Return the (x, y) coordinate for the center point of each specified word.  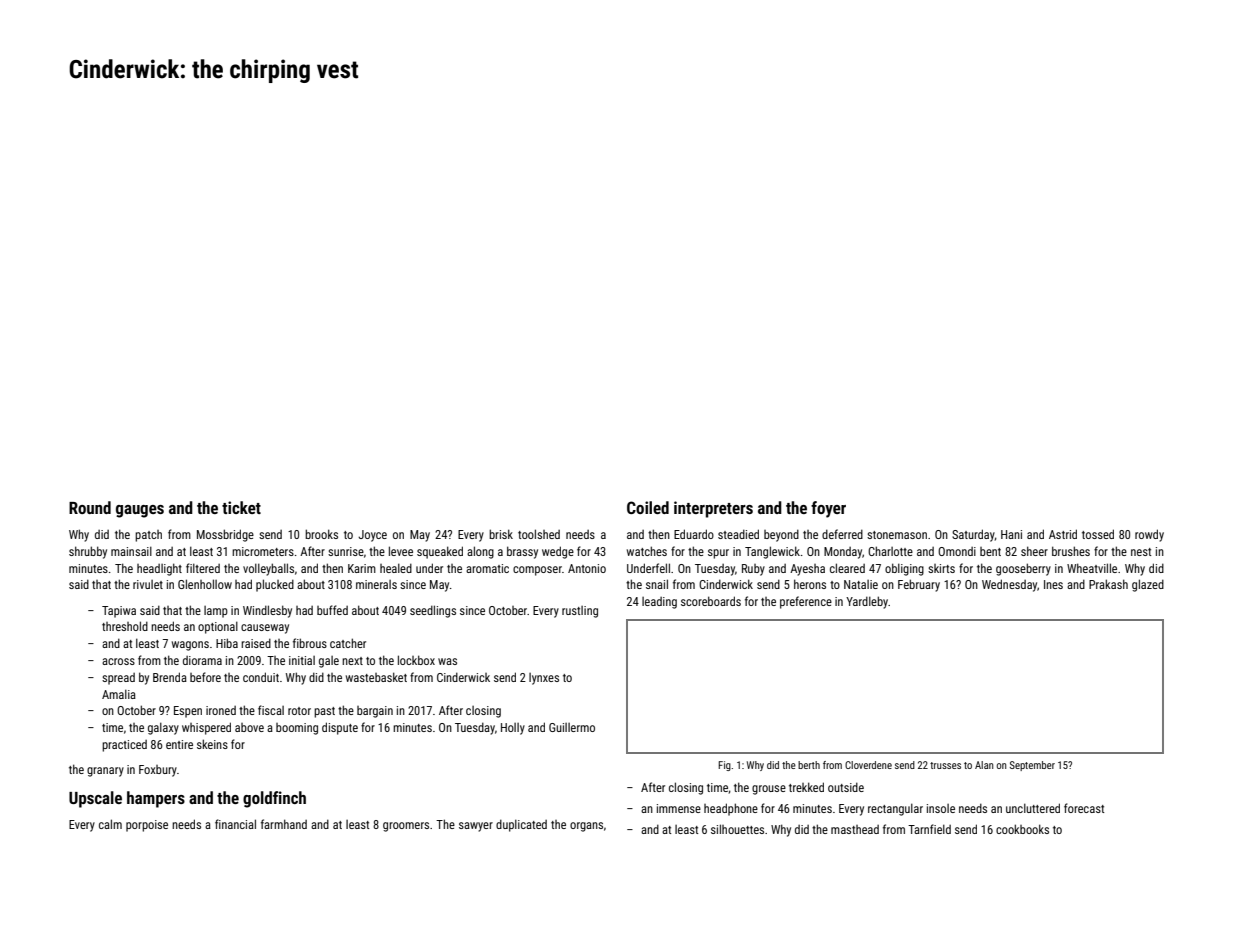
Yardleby (867, 602)
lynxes (544, 679)
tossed (1098, 534)
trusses (945, 765)
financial (235, 824)
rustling (580, 612)
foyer (828, 509)
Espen (188, 712)
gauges (140, 511)
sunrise (346, 551)
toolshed (539, 534)
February (919, 585)
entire (179, 744)
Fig (724, 766)
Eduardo (694, 534)
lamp (216, 612)
